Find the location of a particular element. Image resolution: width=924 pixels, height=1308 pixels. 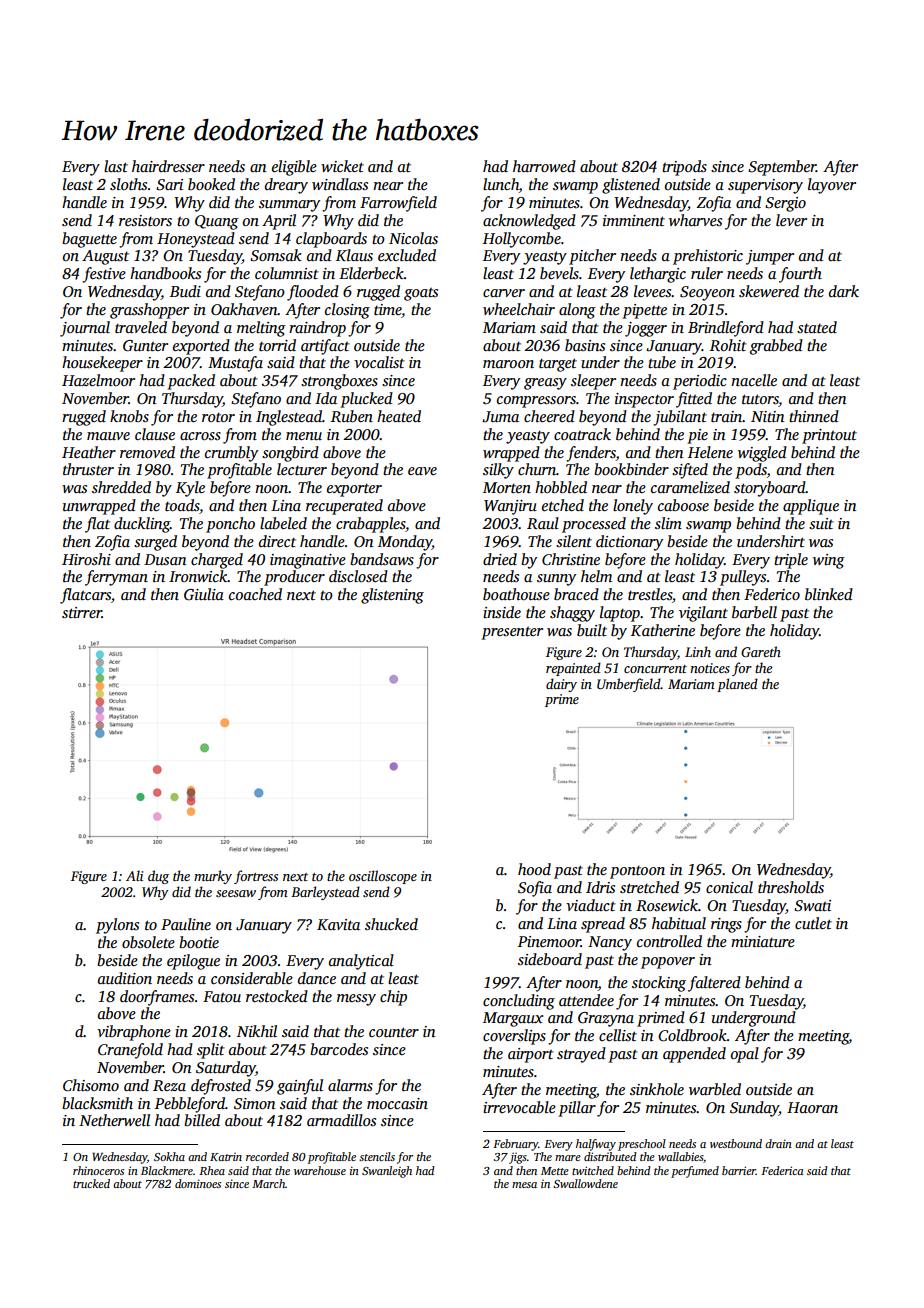

Katrin is located at coordinates (226, 1157).
